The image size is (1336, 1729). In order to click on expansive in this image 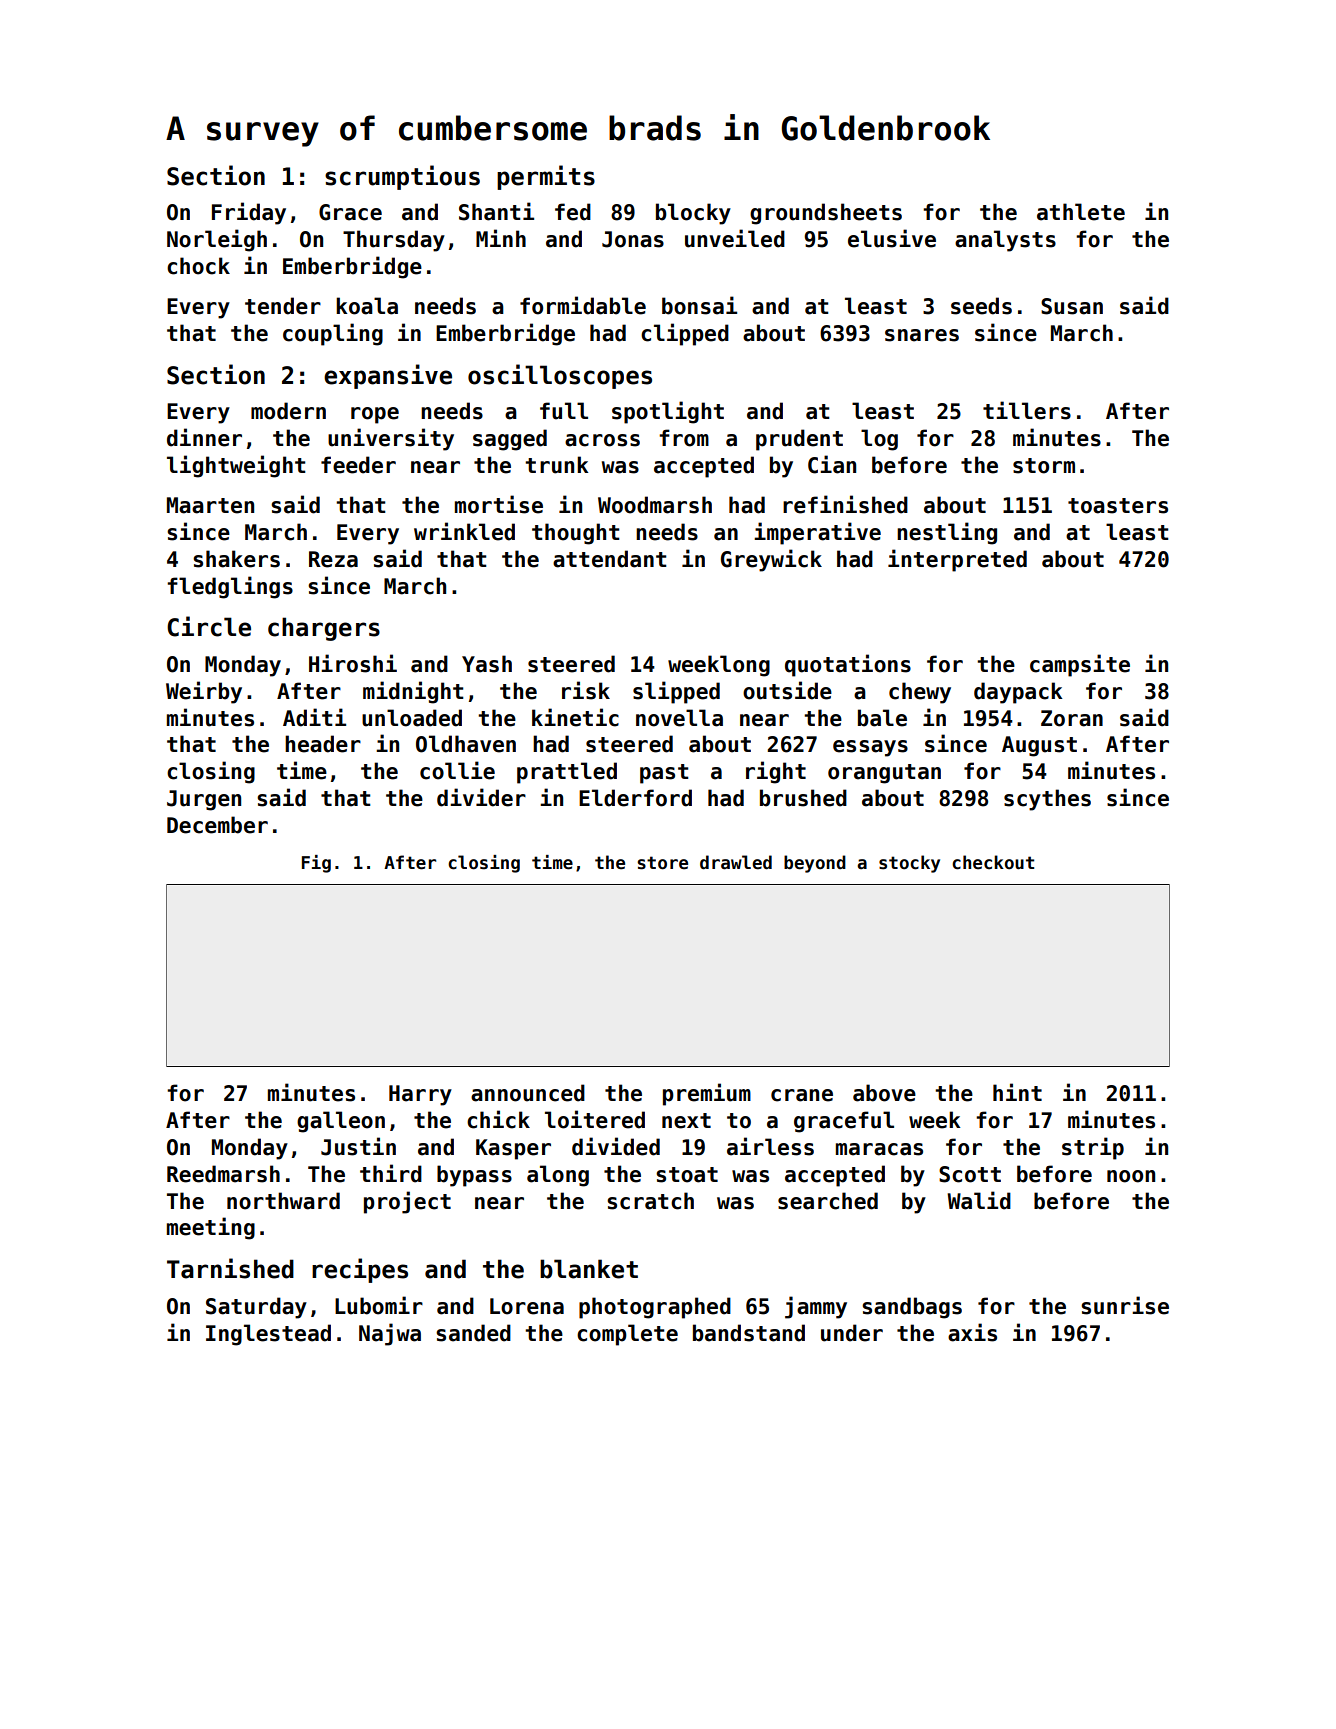, I will do `click(388, 376)`.
